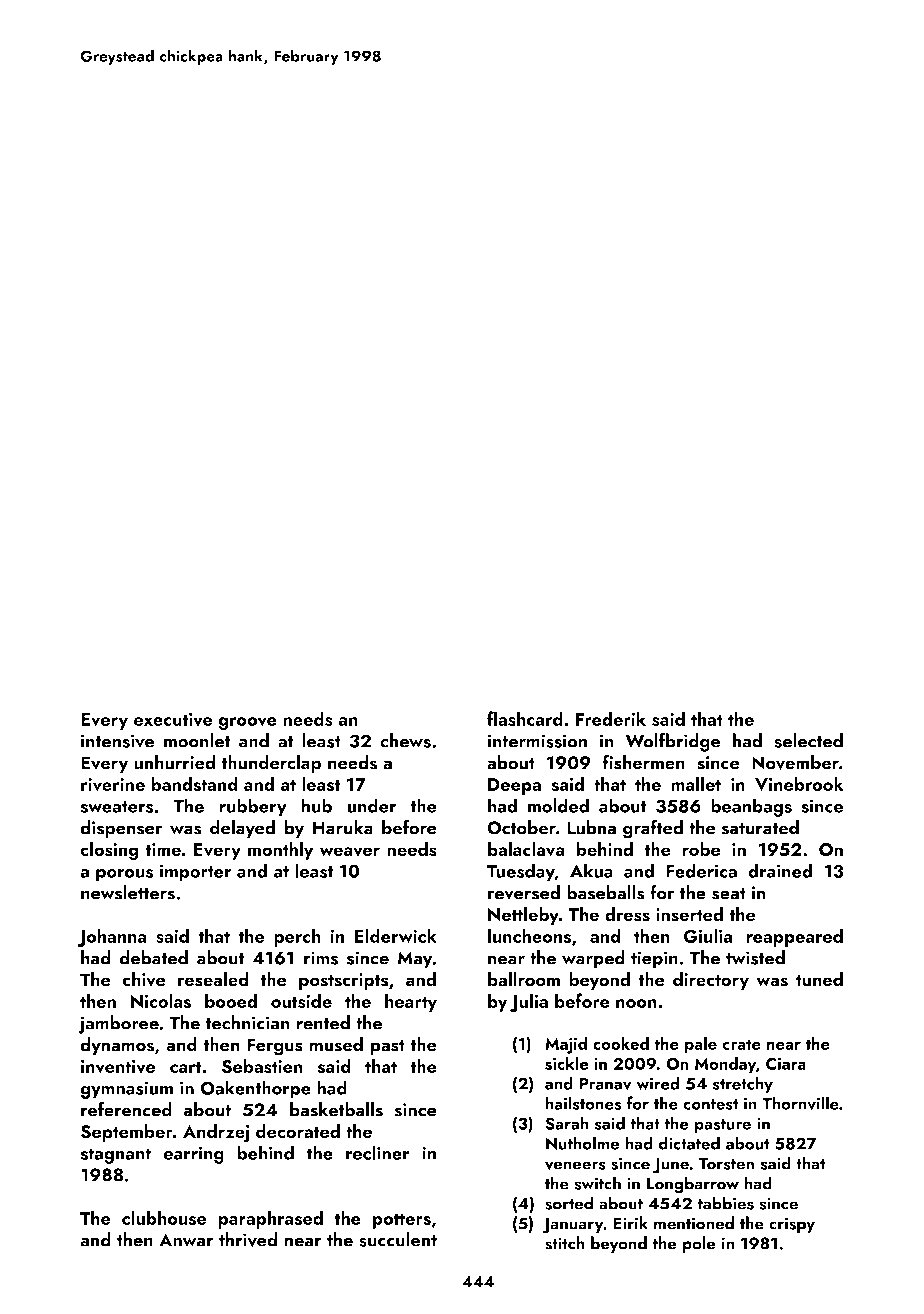 The image size is (924, 1314). What do you see at coordinates (350, 852) in the screenshot?
I see `weaver` at bounding box center [350, 852].
